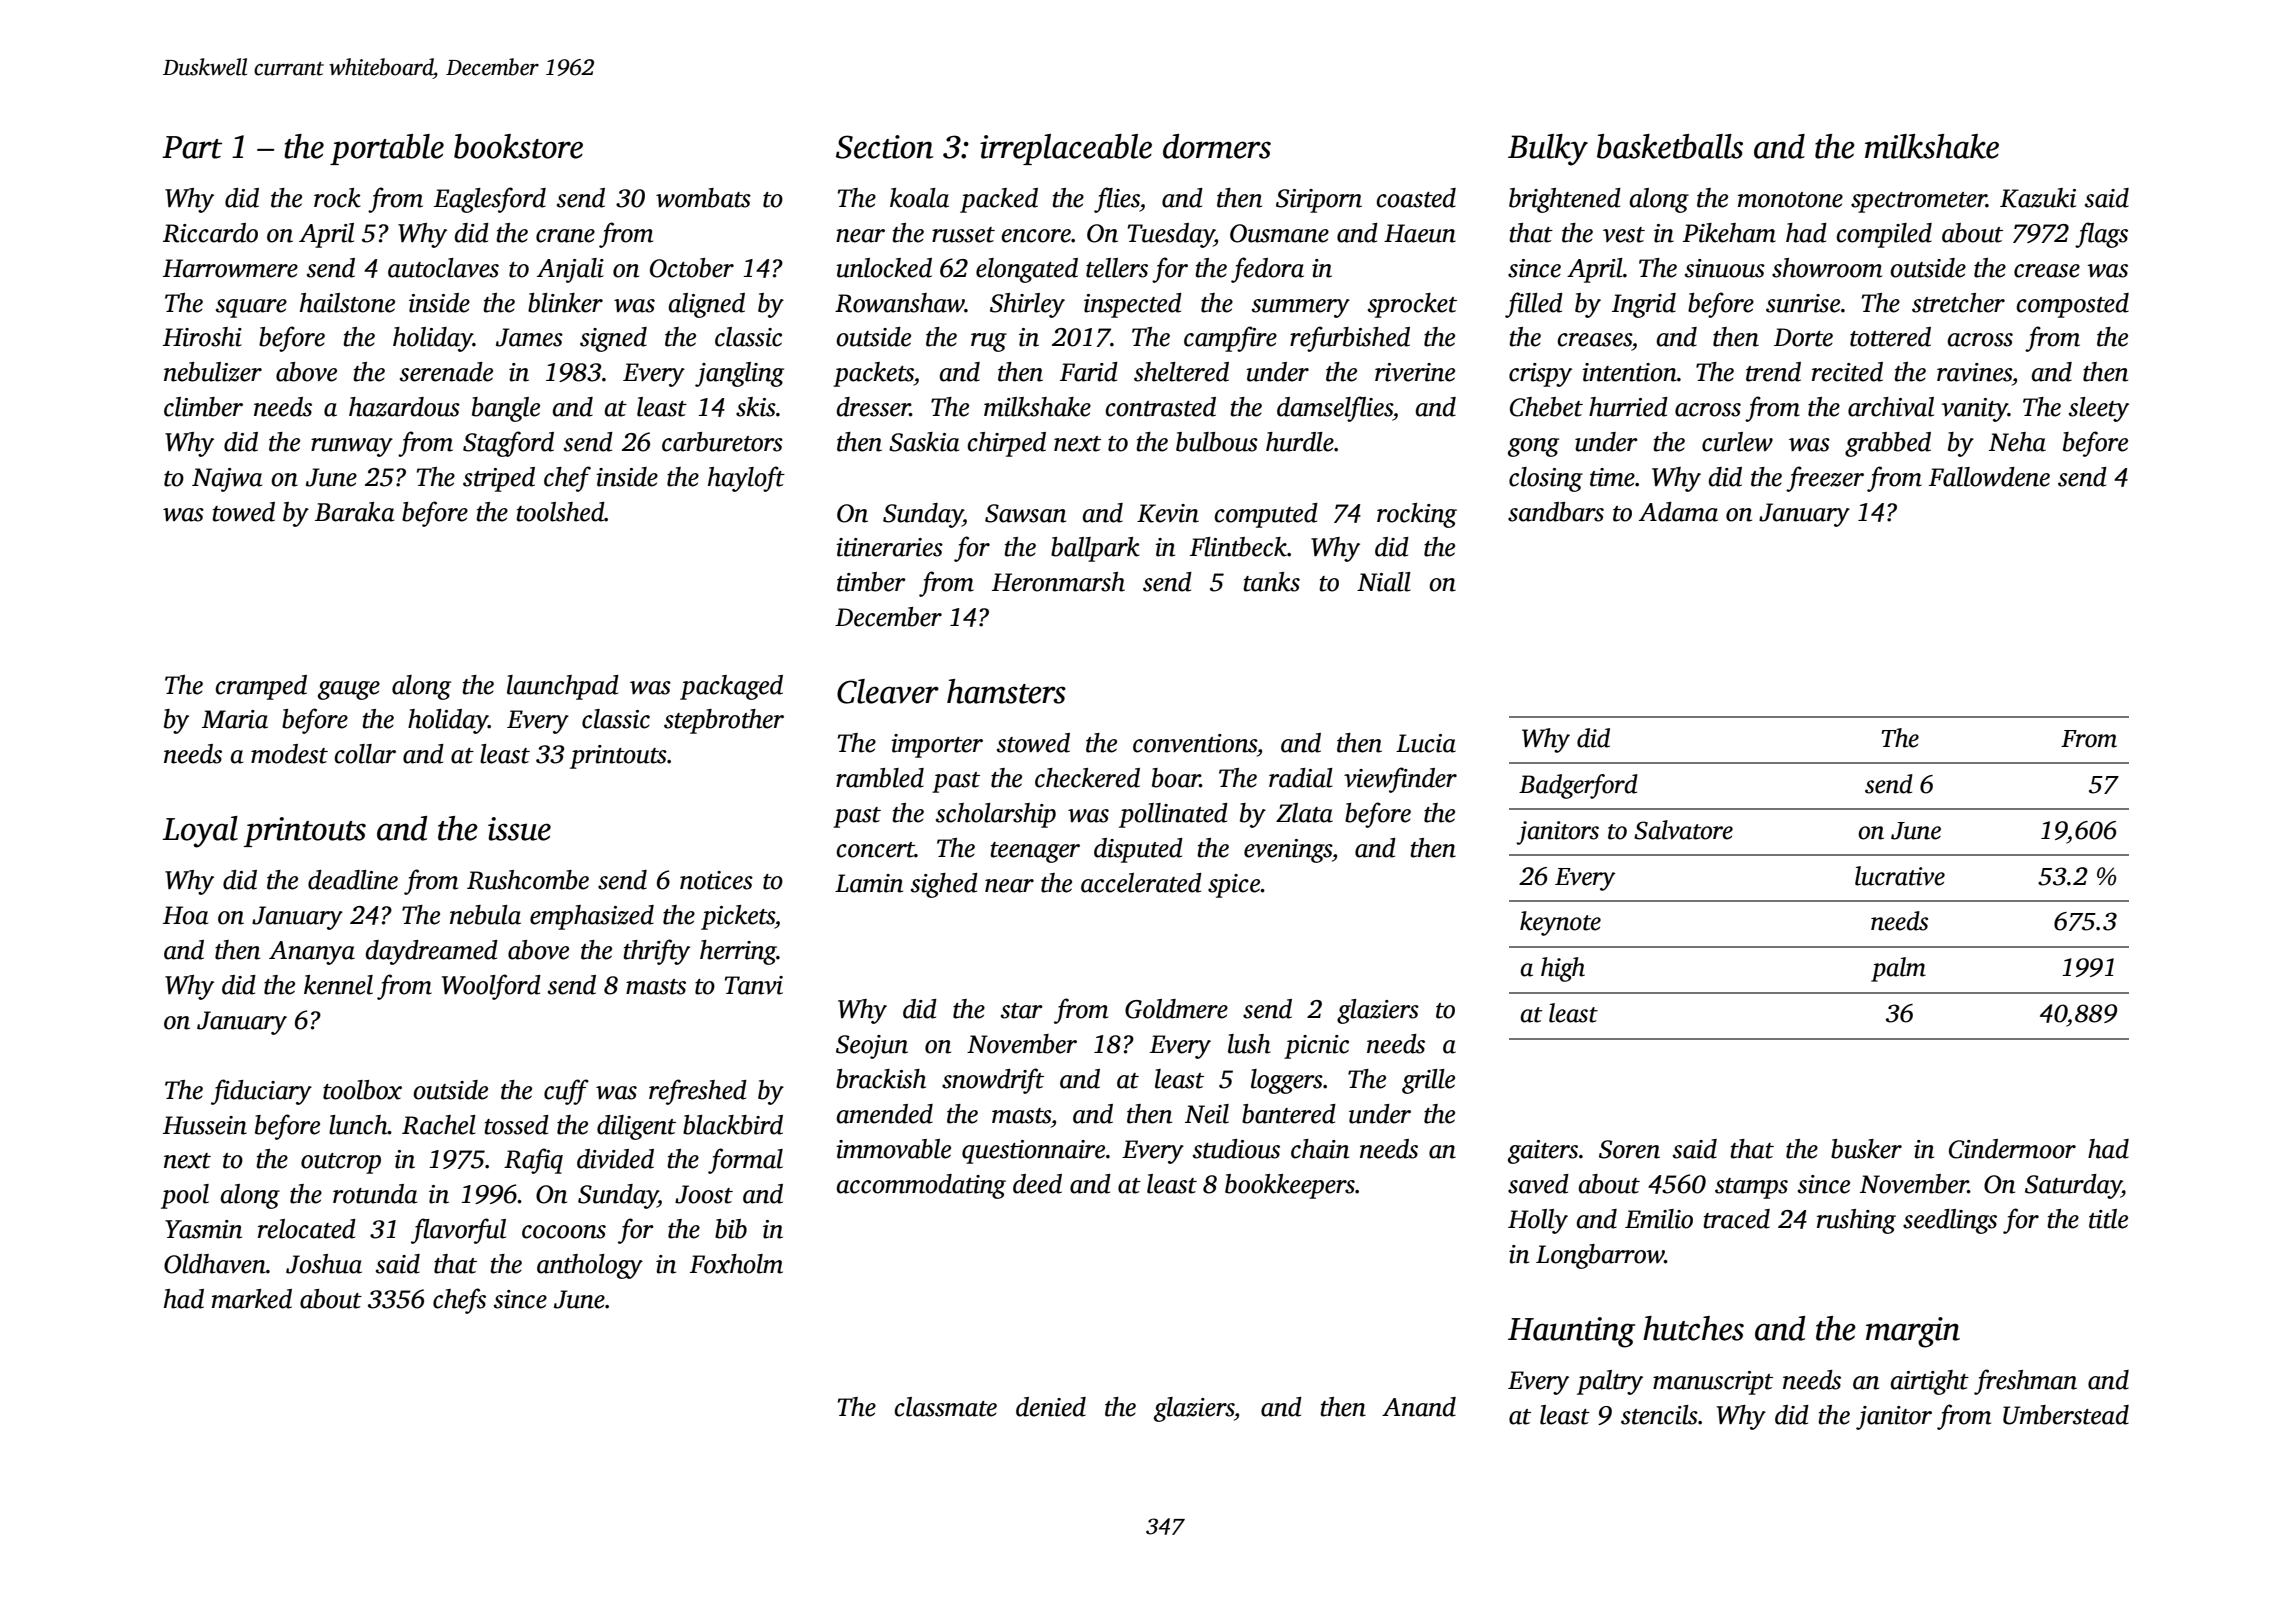 This screenshot has width=2292, height=1620. Describe the element at coordinates (1217, 146) in the screenshot. I see `dormers` at that location.
